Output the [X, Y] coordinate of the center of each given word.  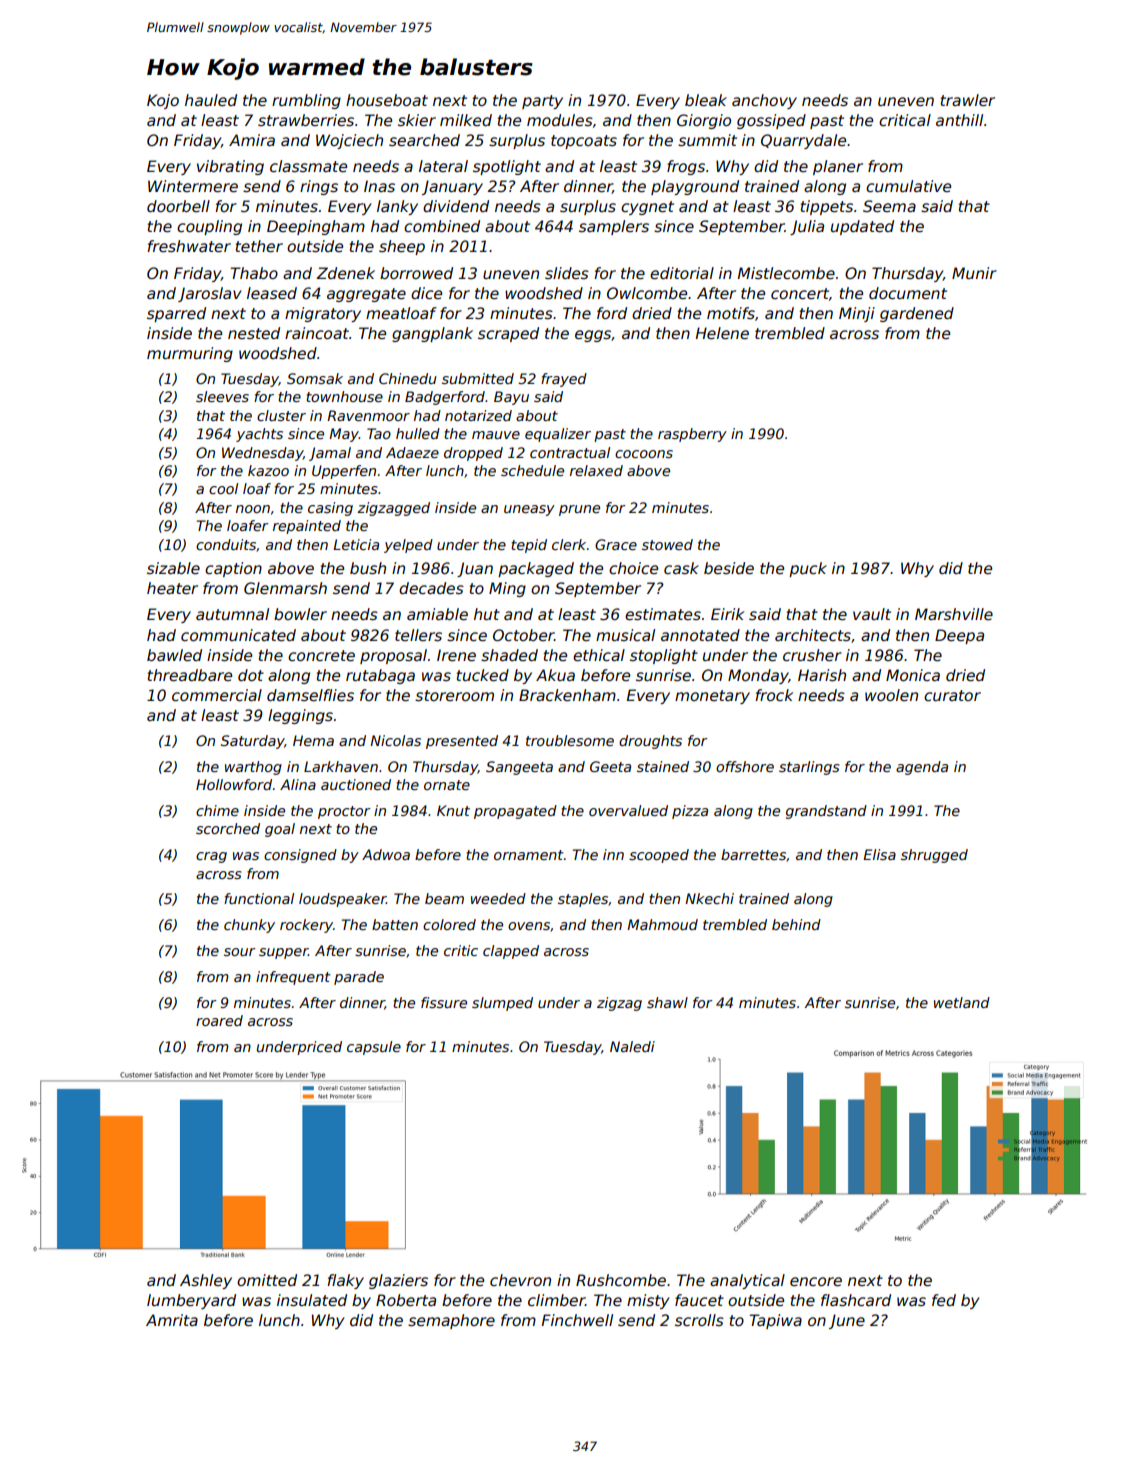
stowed [667, 544]
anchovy [764, 101]
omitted [267, 1280]
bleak [706, 100]
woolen [891, 695]
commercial [217, 695]
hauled [211, 100]
